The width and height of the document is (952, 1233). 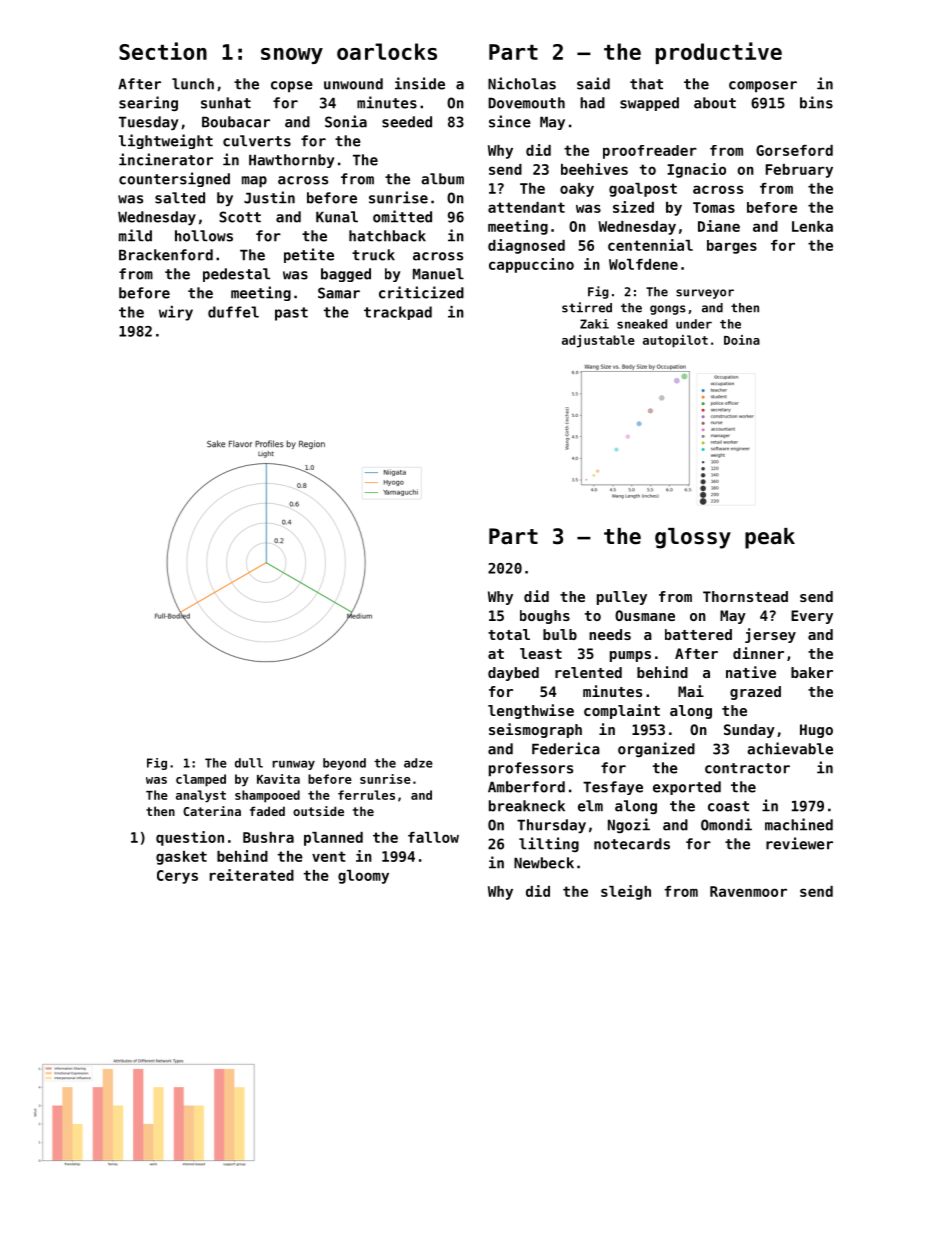 I want to click on peak, so click(x=770, y=538).
